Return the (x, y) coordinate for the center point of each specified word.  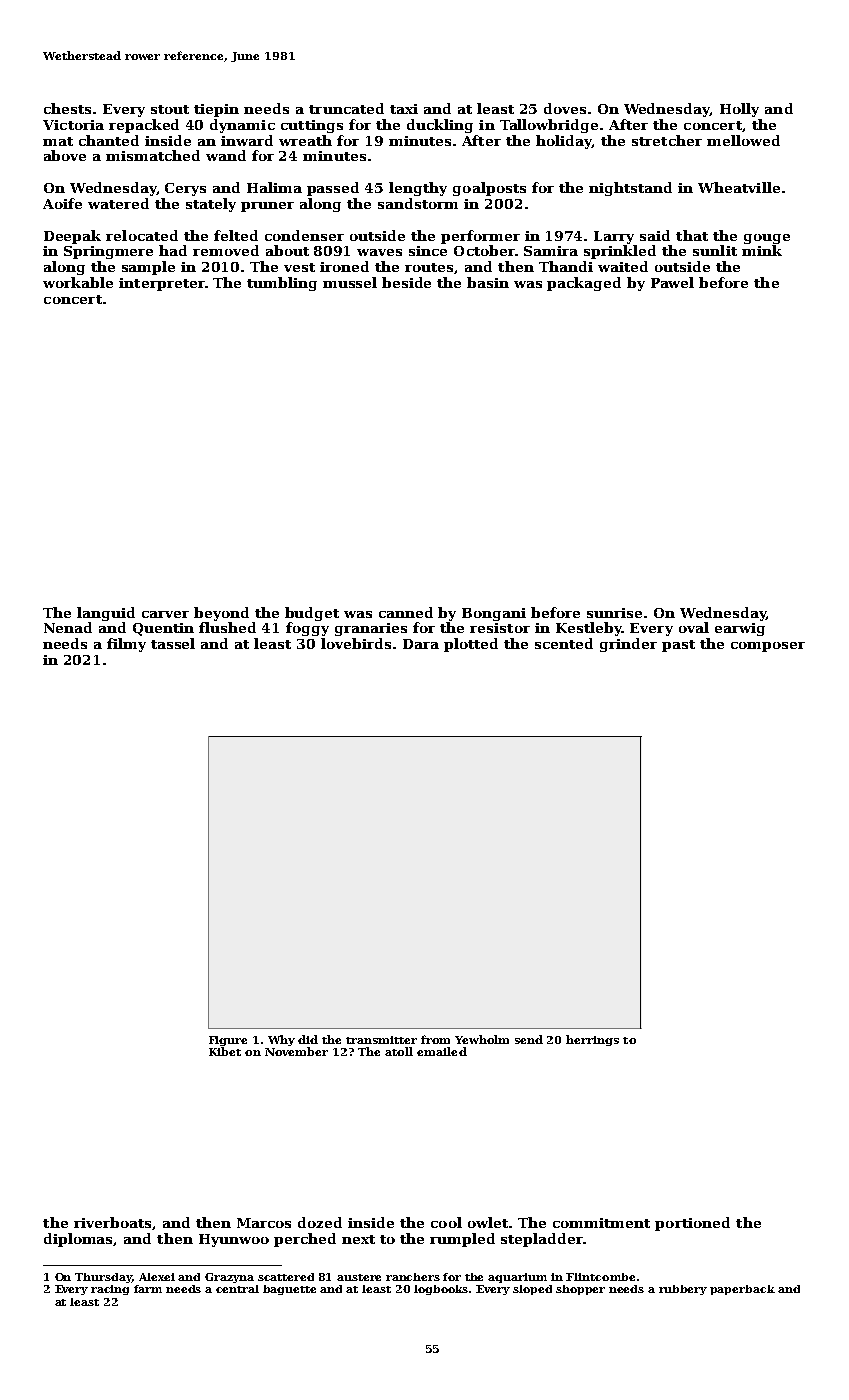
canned (406, 612)
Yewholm (482, 1039)
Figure (228, 1041)
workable (78, 282)
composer (768, 647)
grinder (628, 645)
